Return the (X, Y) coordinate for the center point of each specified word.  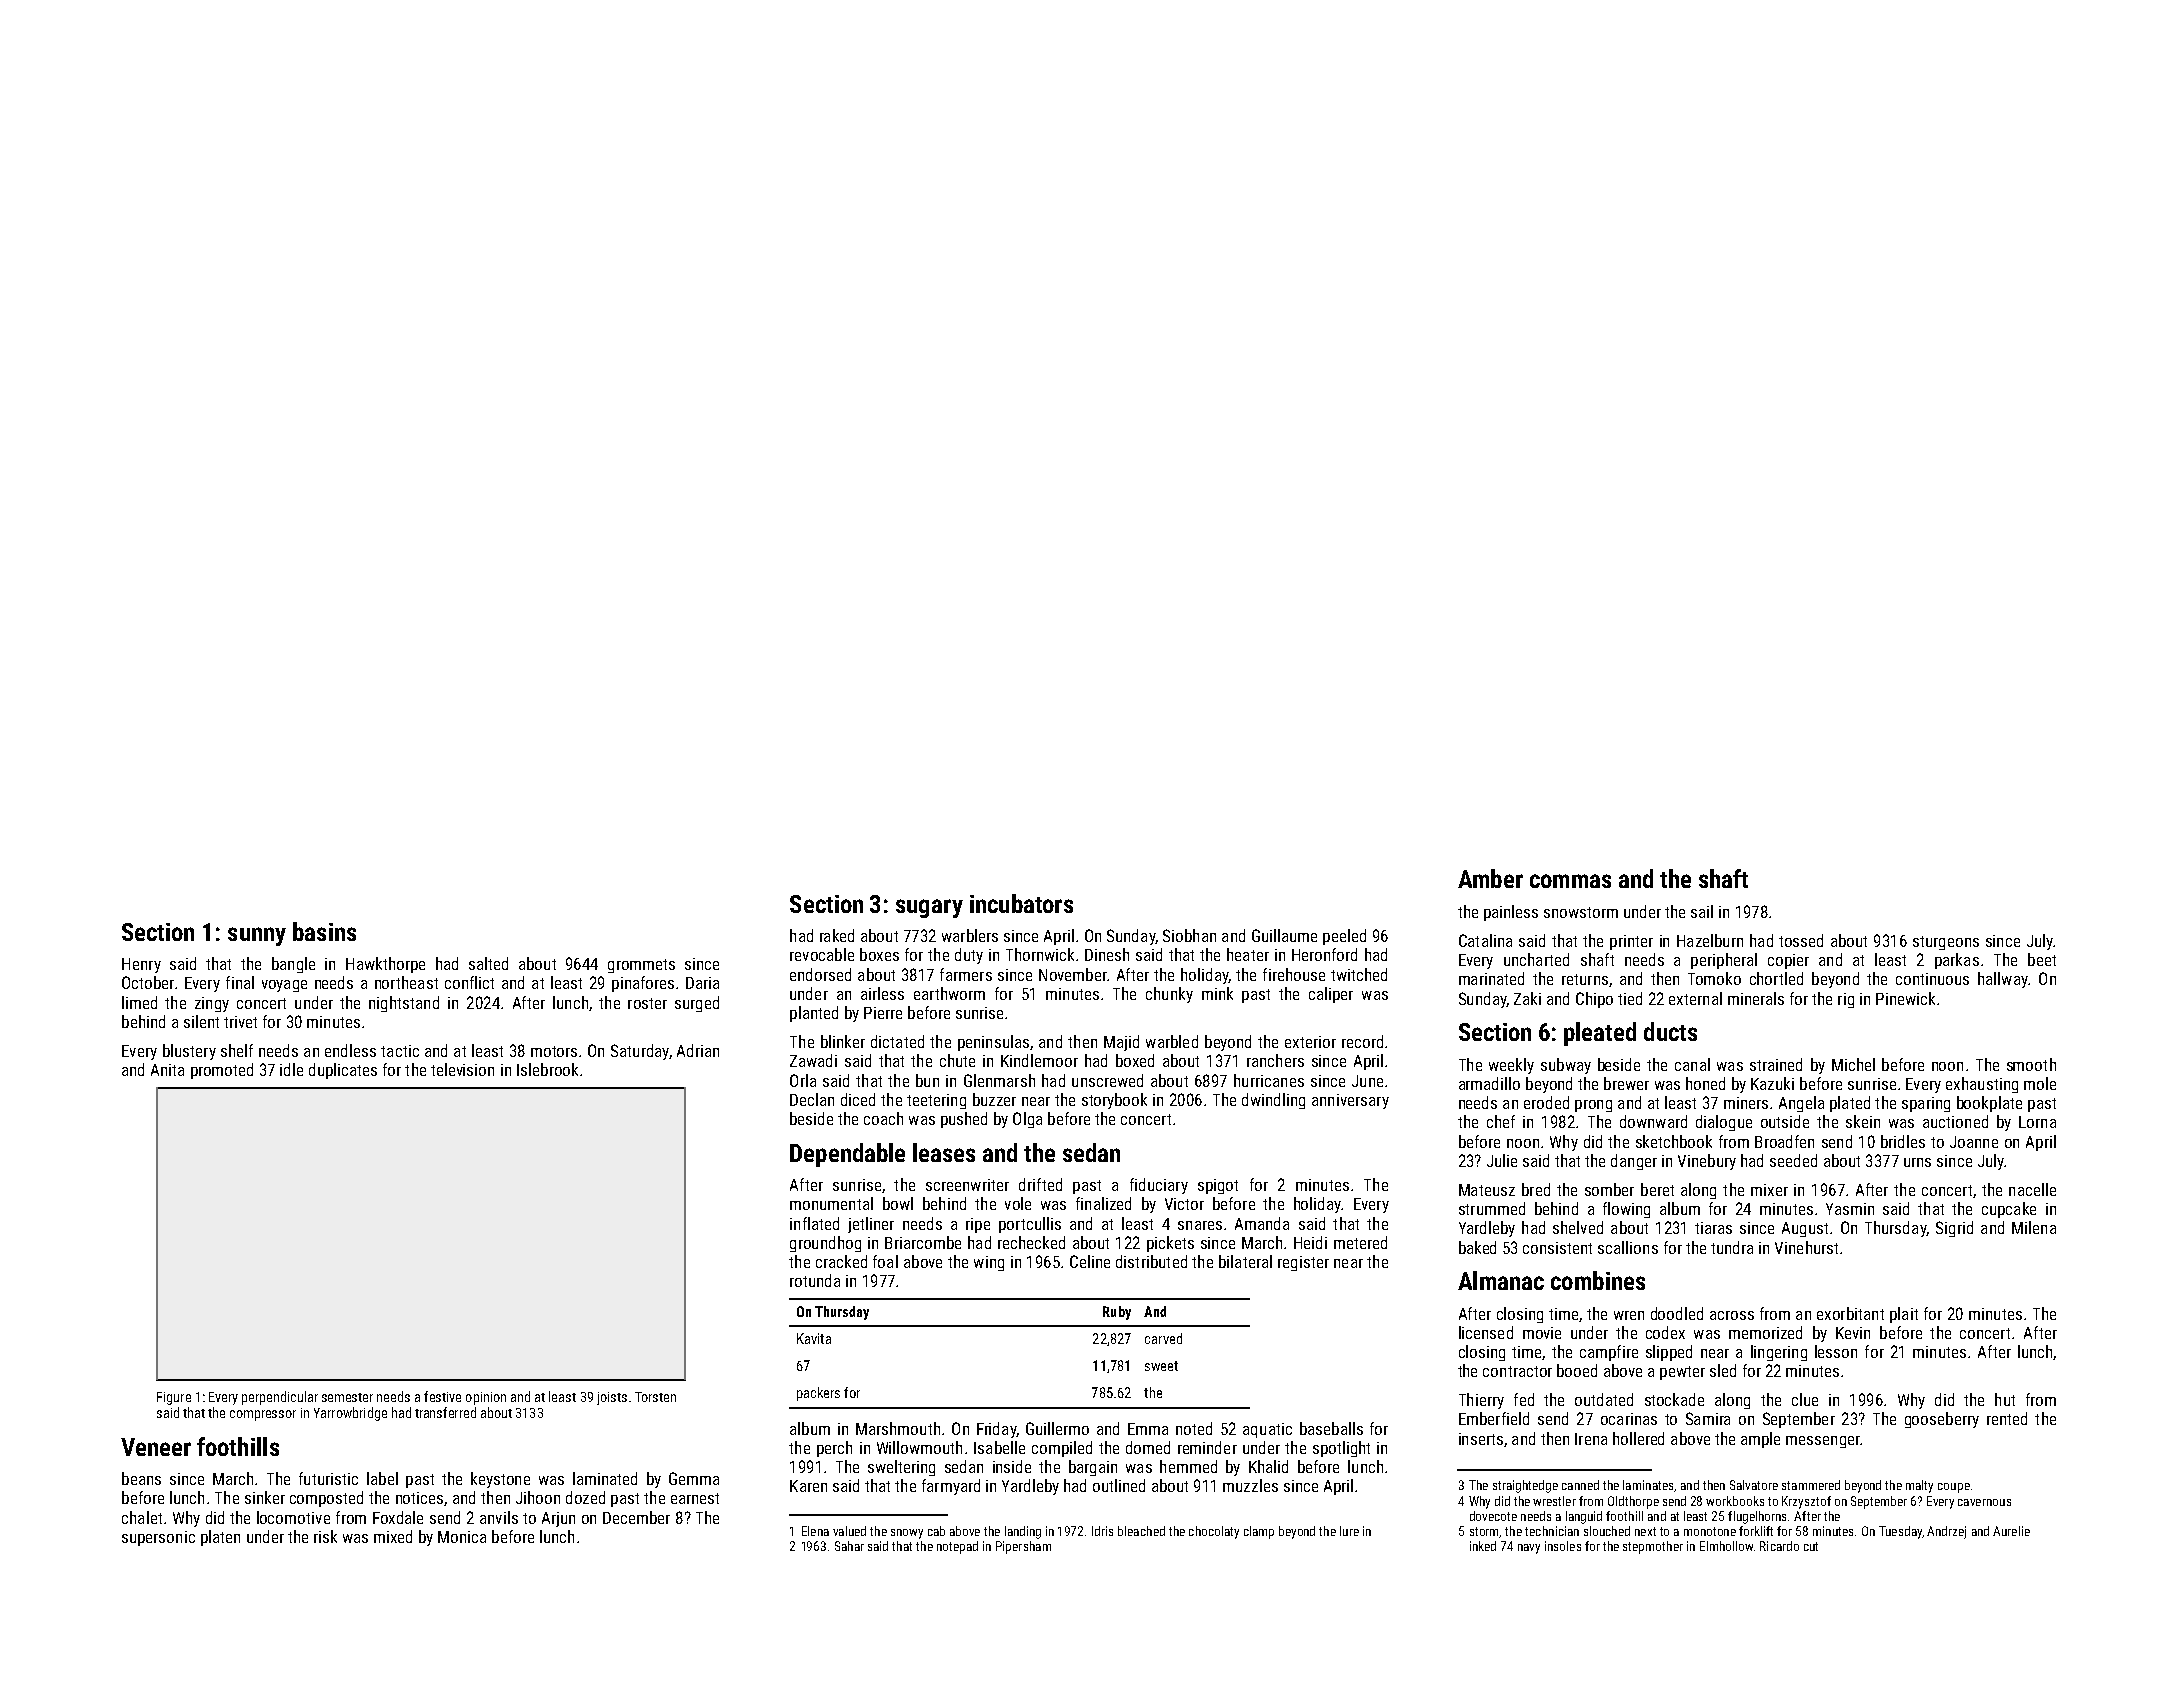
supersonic (158, 1538)
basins (324, 931)
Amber (1490, 878)
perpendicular (280, 1398)
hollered (1638, 1438)
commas (1570, 881)
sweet (1161, 1366)
